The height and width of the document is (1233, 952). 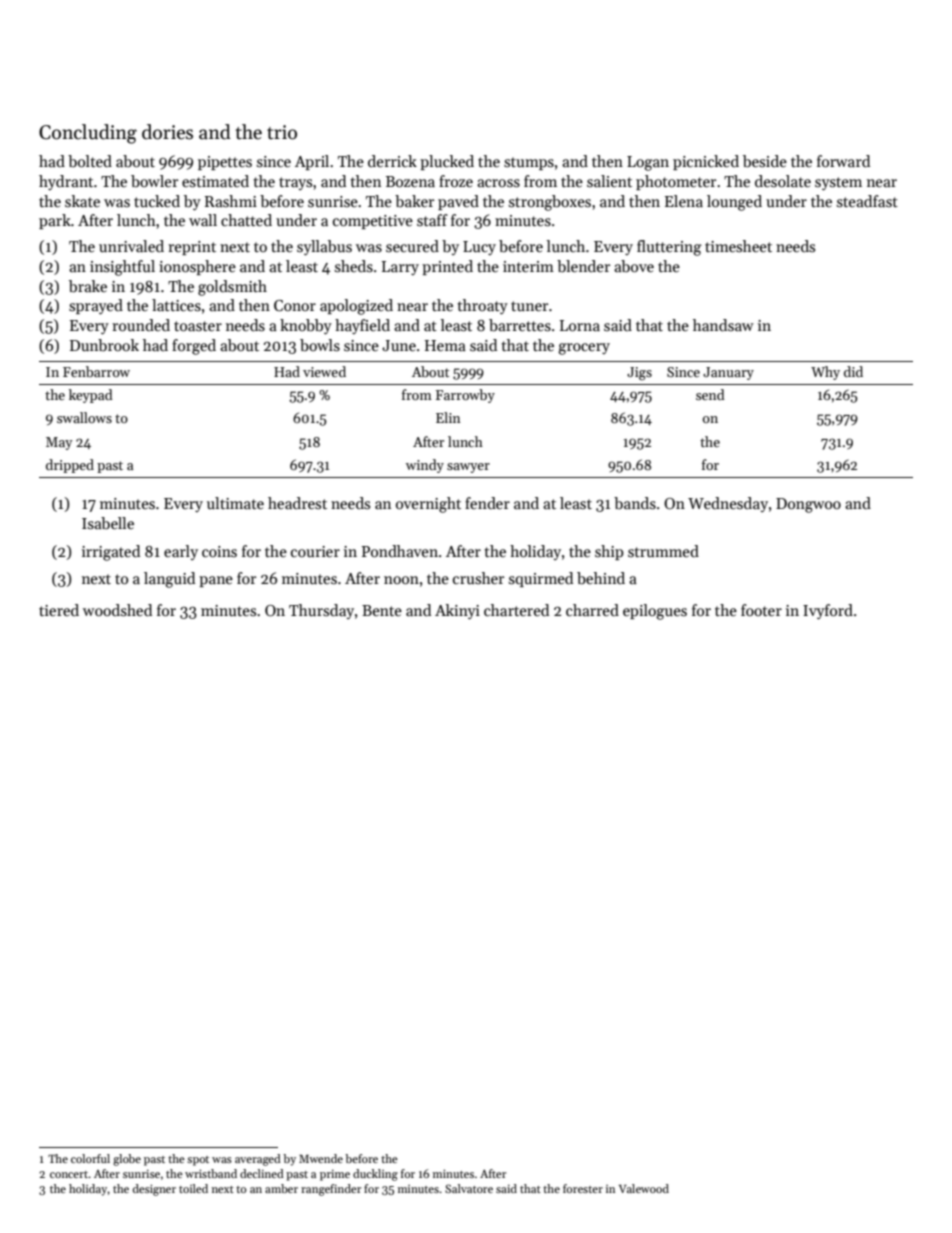 I want to click on did, so click(x=853, y=371).
